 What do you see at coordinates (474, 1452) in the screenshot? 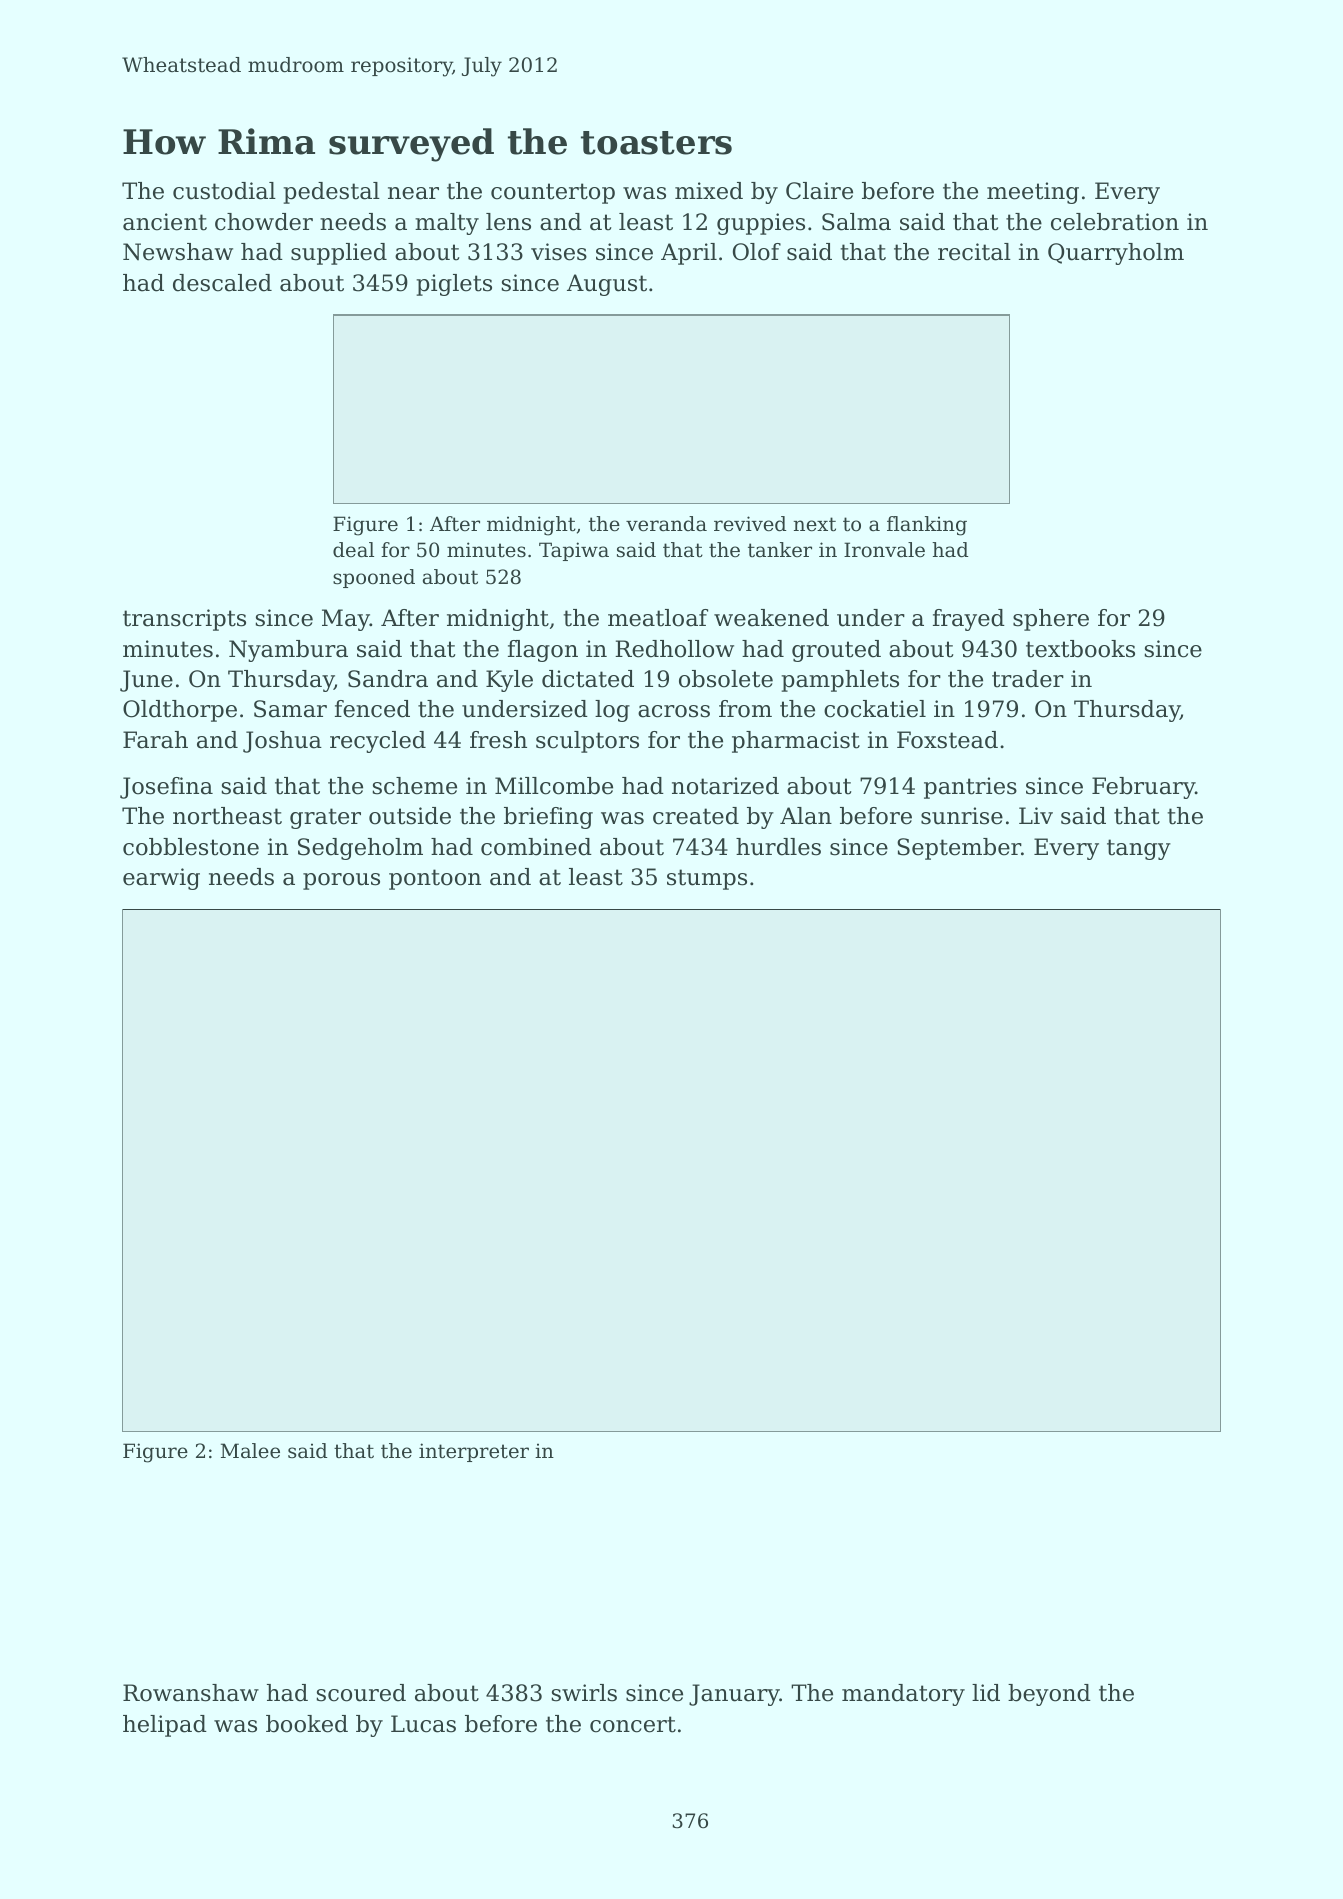
I see `interpreter` at bounding box center [474, 1452].
